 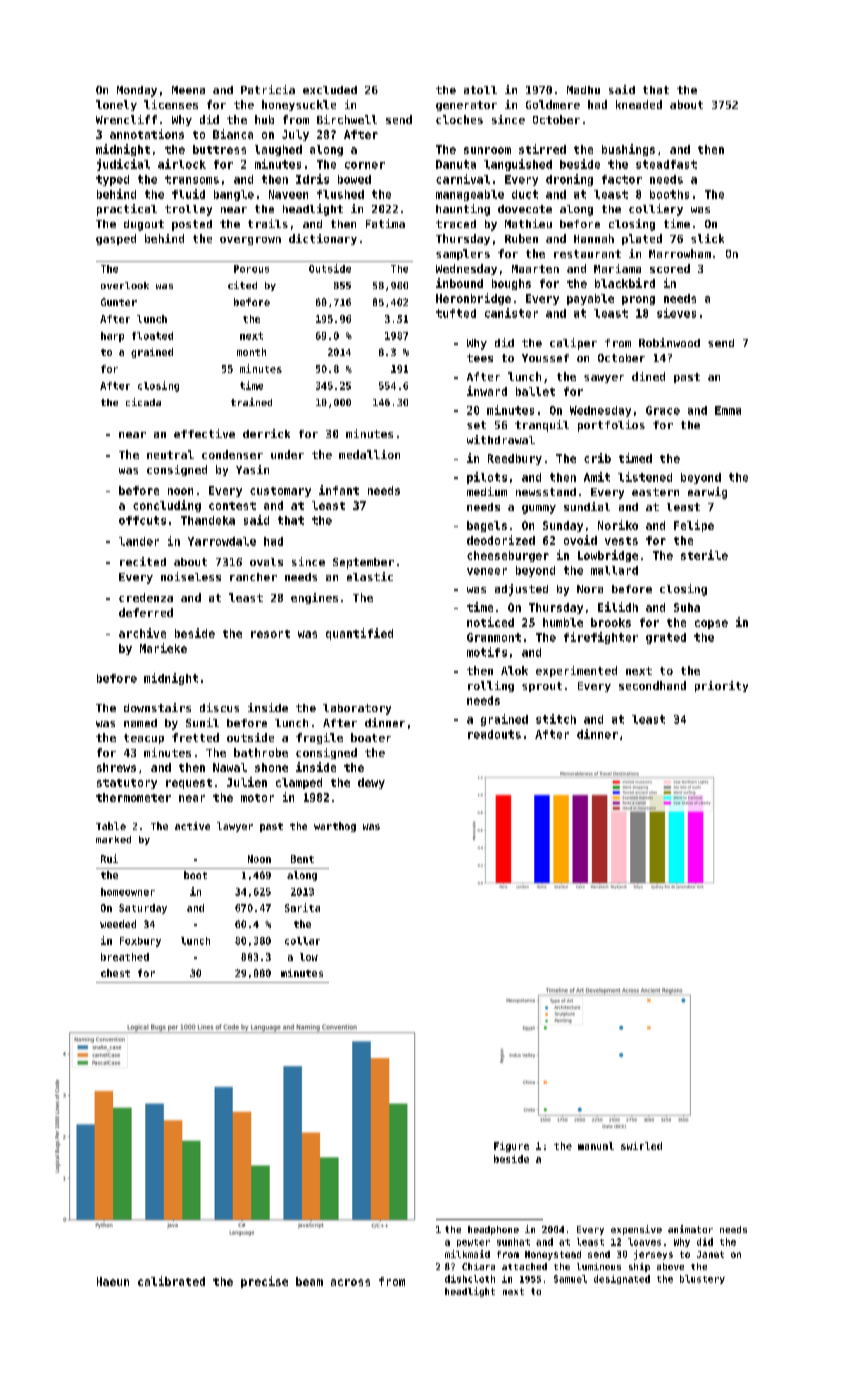 I want to click on payable, so click(x=590, y=299).
